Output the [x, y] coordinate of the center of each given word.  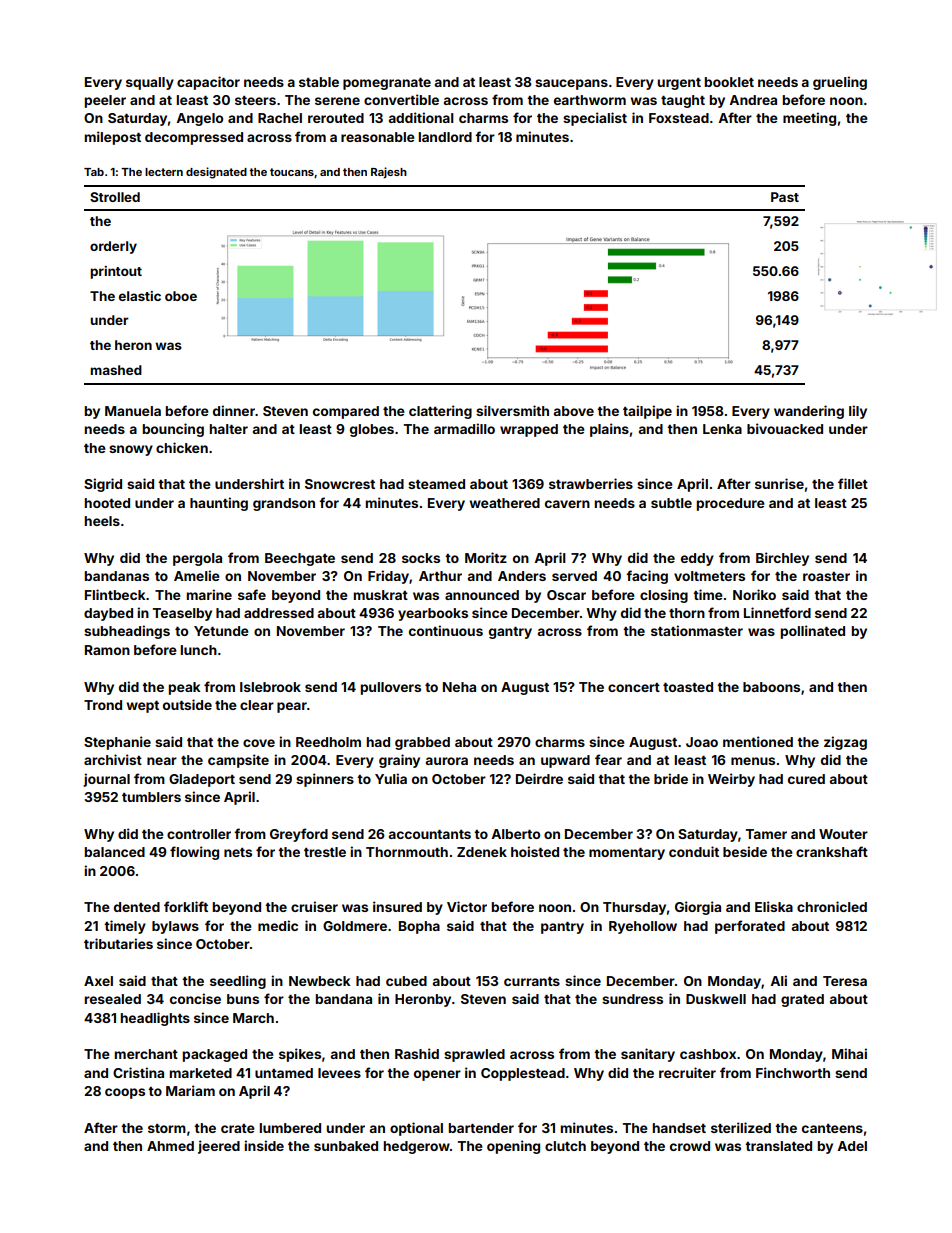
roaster [826, 576]
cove [259, 743]
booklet [729, 82]
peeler [105, 101]
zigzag [845, 743]
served [574, 576]
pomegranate [387, 84]
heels [102, 521]
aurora [447, 761]
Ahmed [170, 1146]
